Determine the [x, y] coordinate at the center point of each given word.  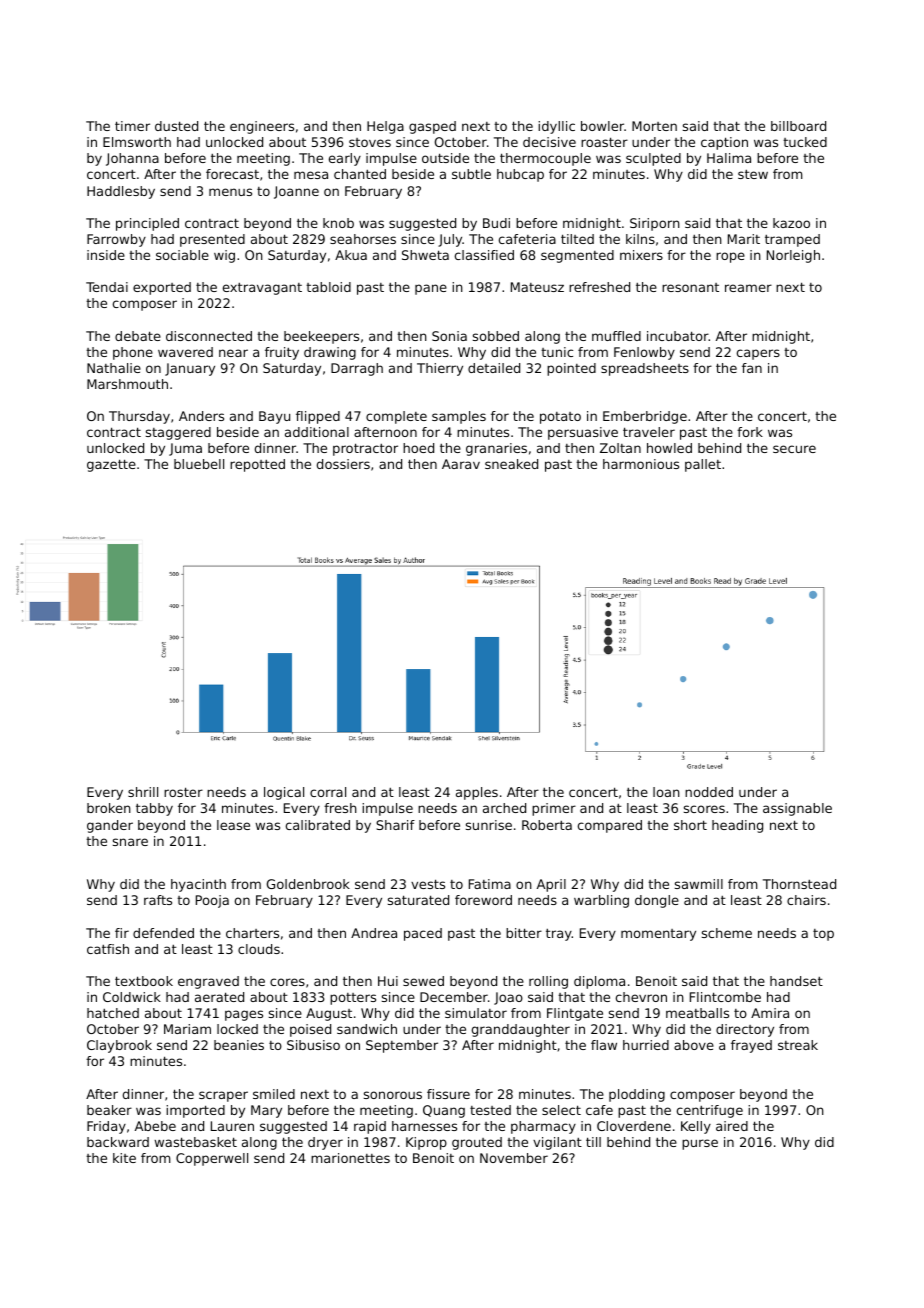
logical [284, 793]
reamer [748, 288]
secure [794, 449]
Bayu [274, 417]
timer [132, 126]
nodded [709, 792]
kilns [640, 239]
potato [560, 418]
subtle [471, 174]
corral [328, 792]
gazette [111, 465]
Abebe [155, 1126]
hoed [418, 448]
